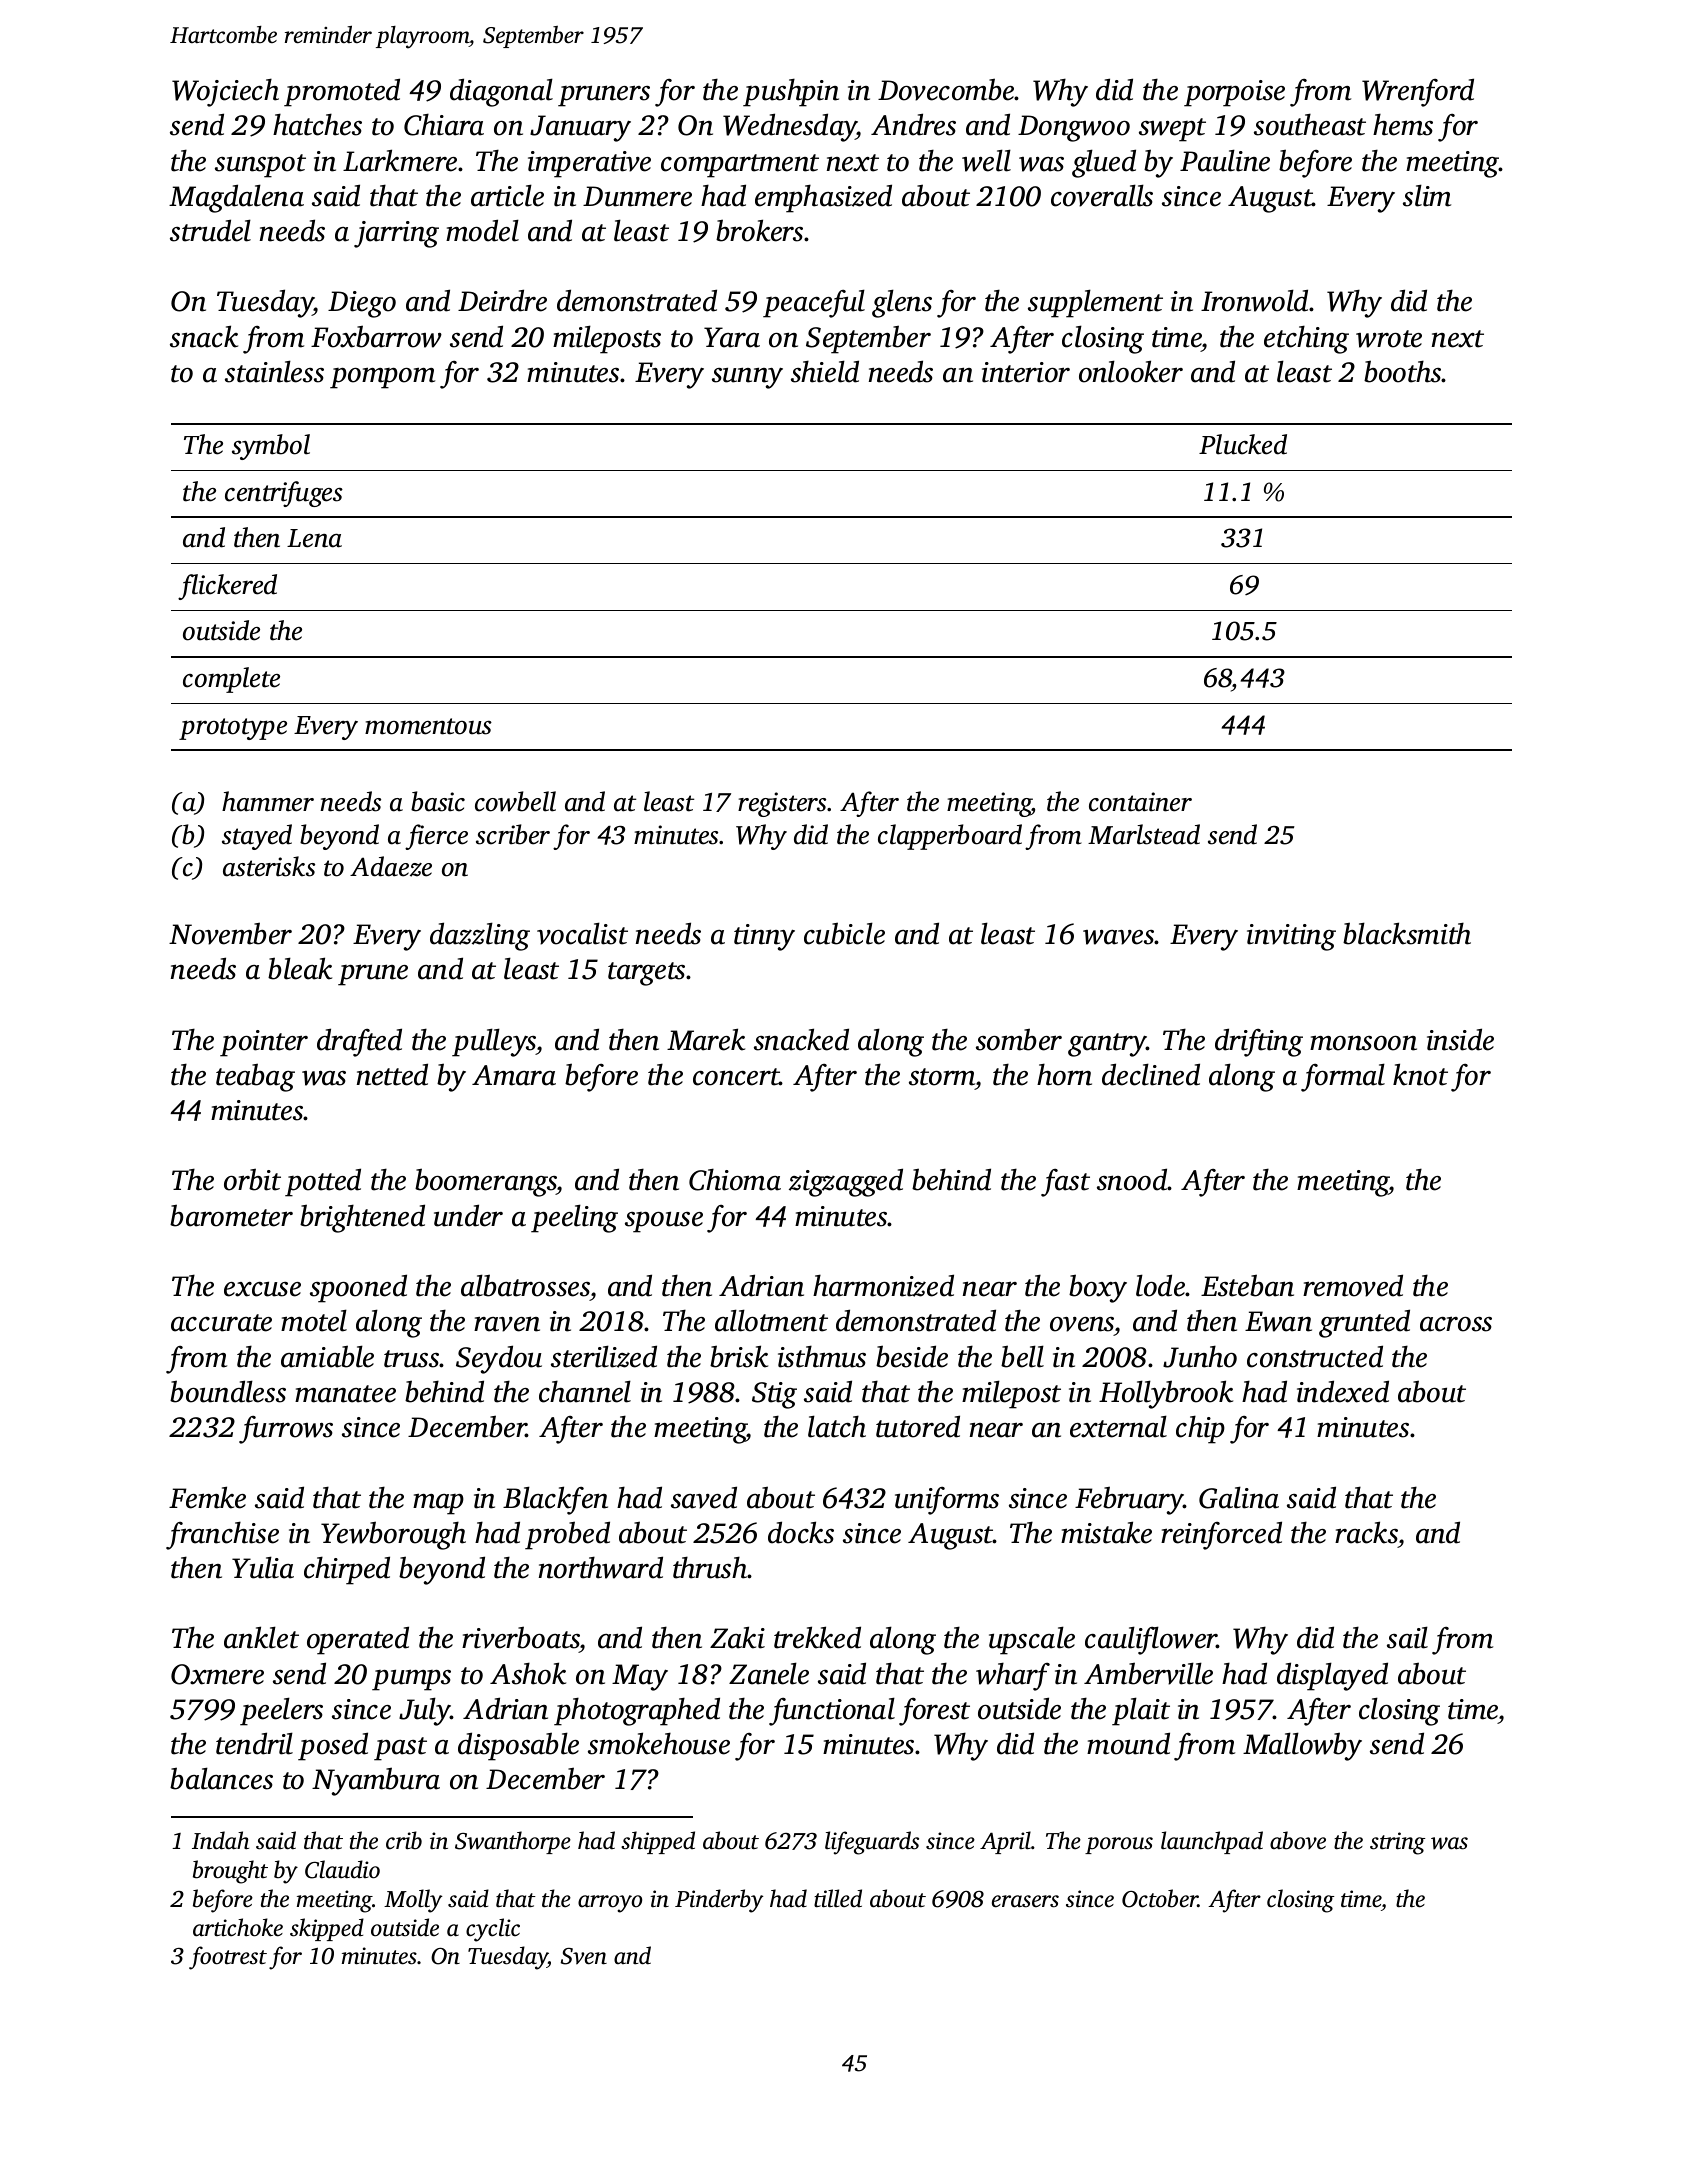  I want to click on Ewan, so click(1278, 1321).
